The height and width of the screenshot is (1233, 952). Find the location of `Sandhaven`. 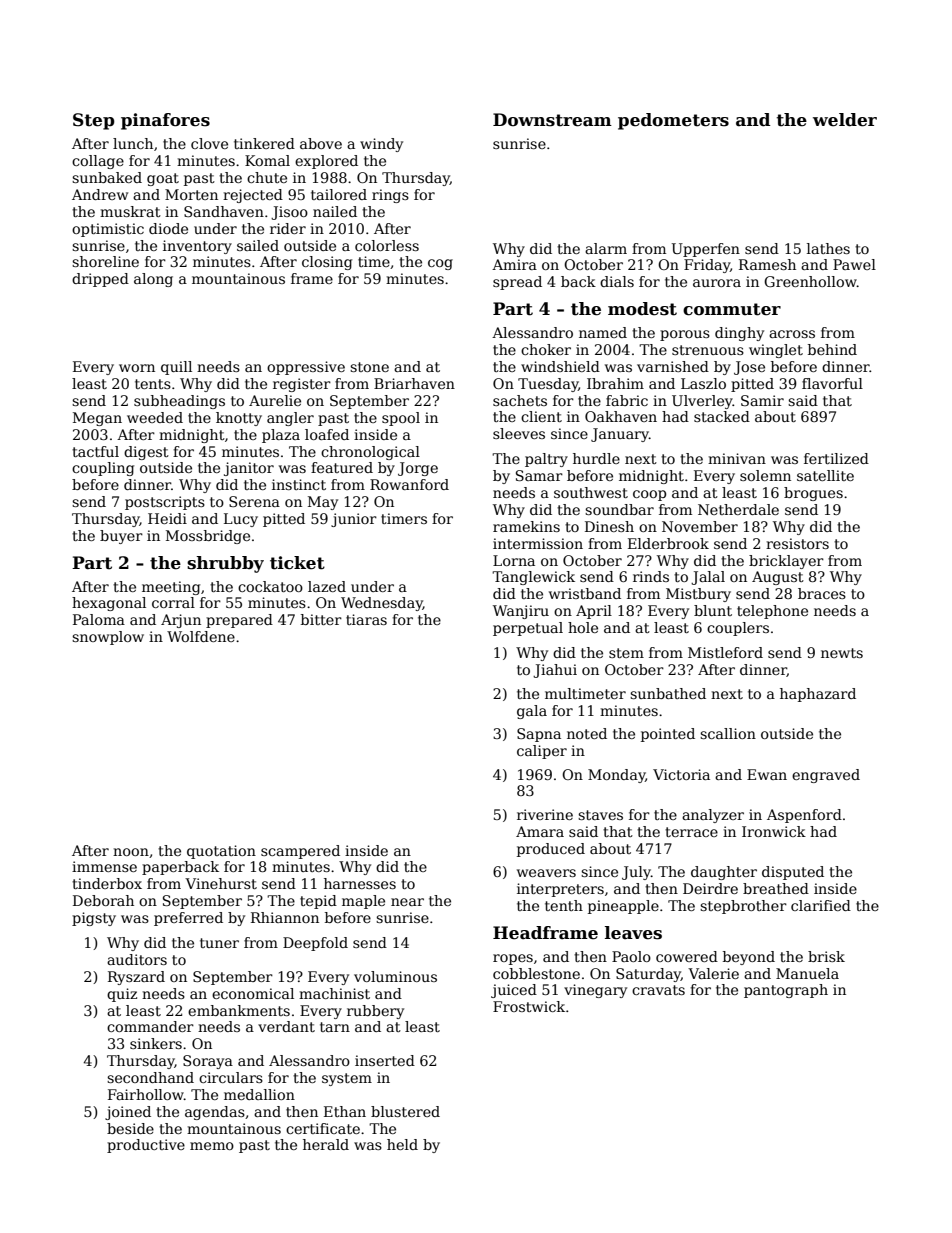

Sandhaven is located at coordinates (224, 211).
